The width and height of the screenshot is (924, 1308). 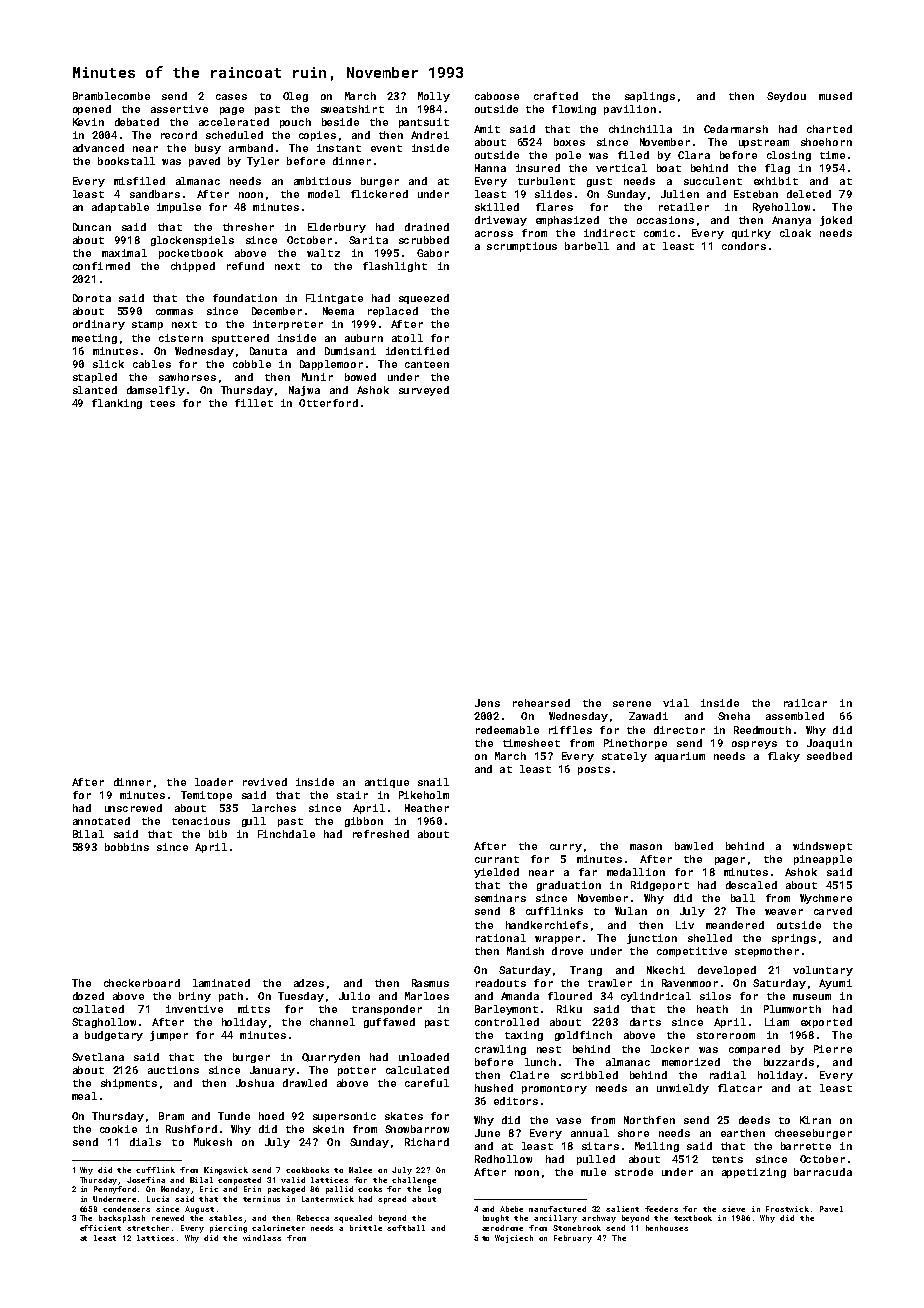 What do you see at coordinates (570, 730) in the screenshot?
I see `riffles` at bounding box center [570, 730].
